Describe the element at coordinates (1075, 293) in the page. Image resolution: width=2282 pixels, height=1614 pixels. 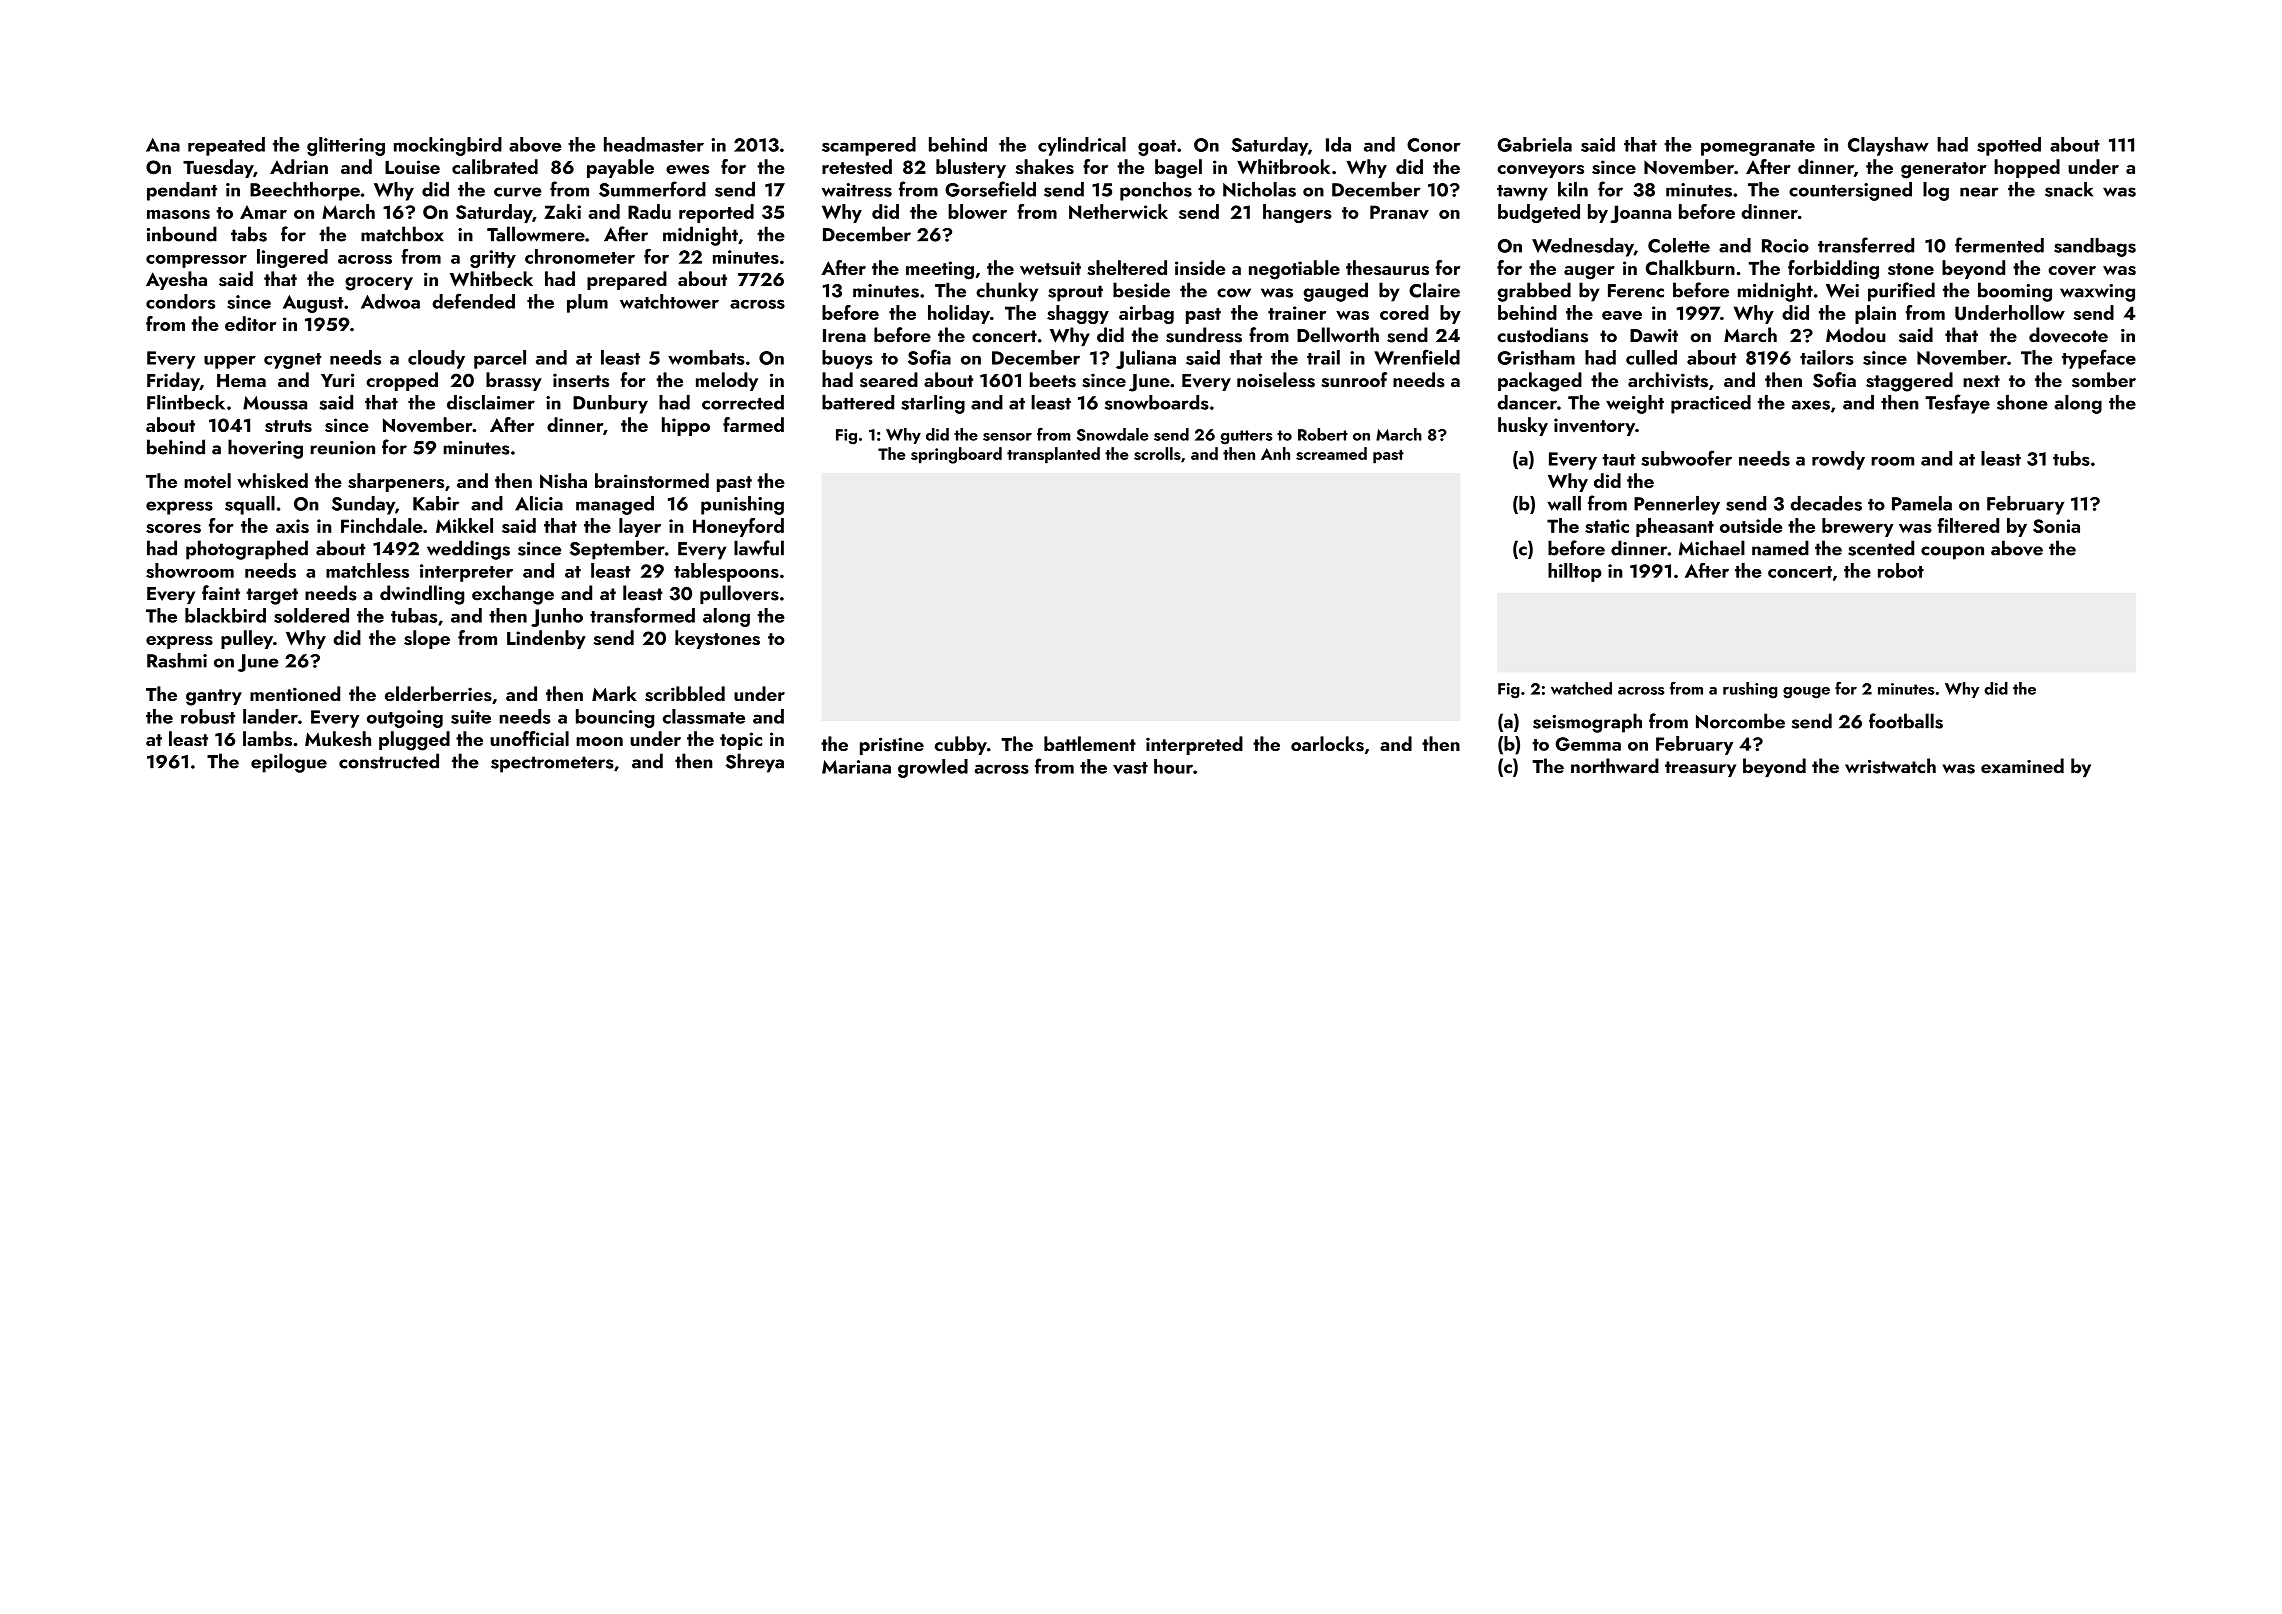
I see `sprout` at that location.
